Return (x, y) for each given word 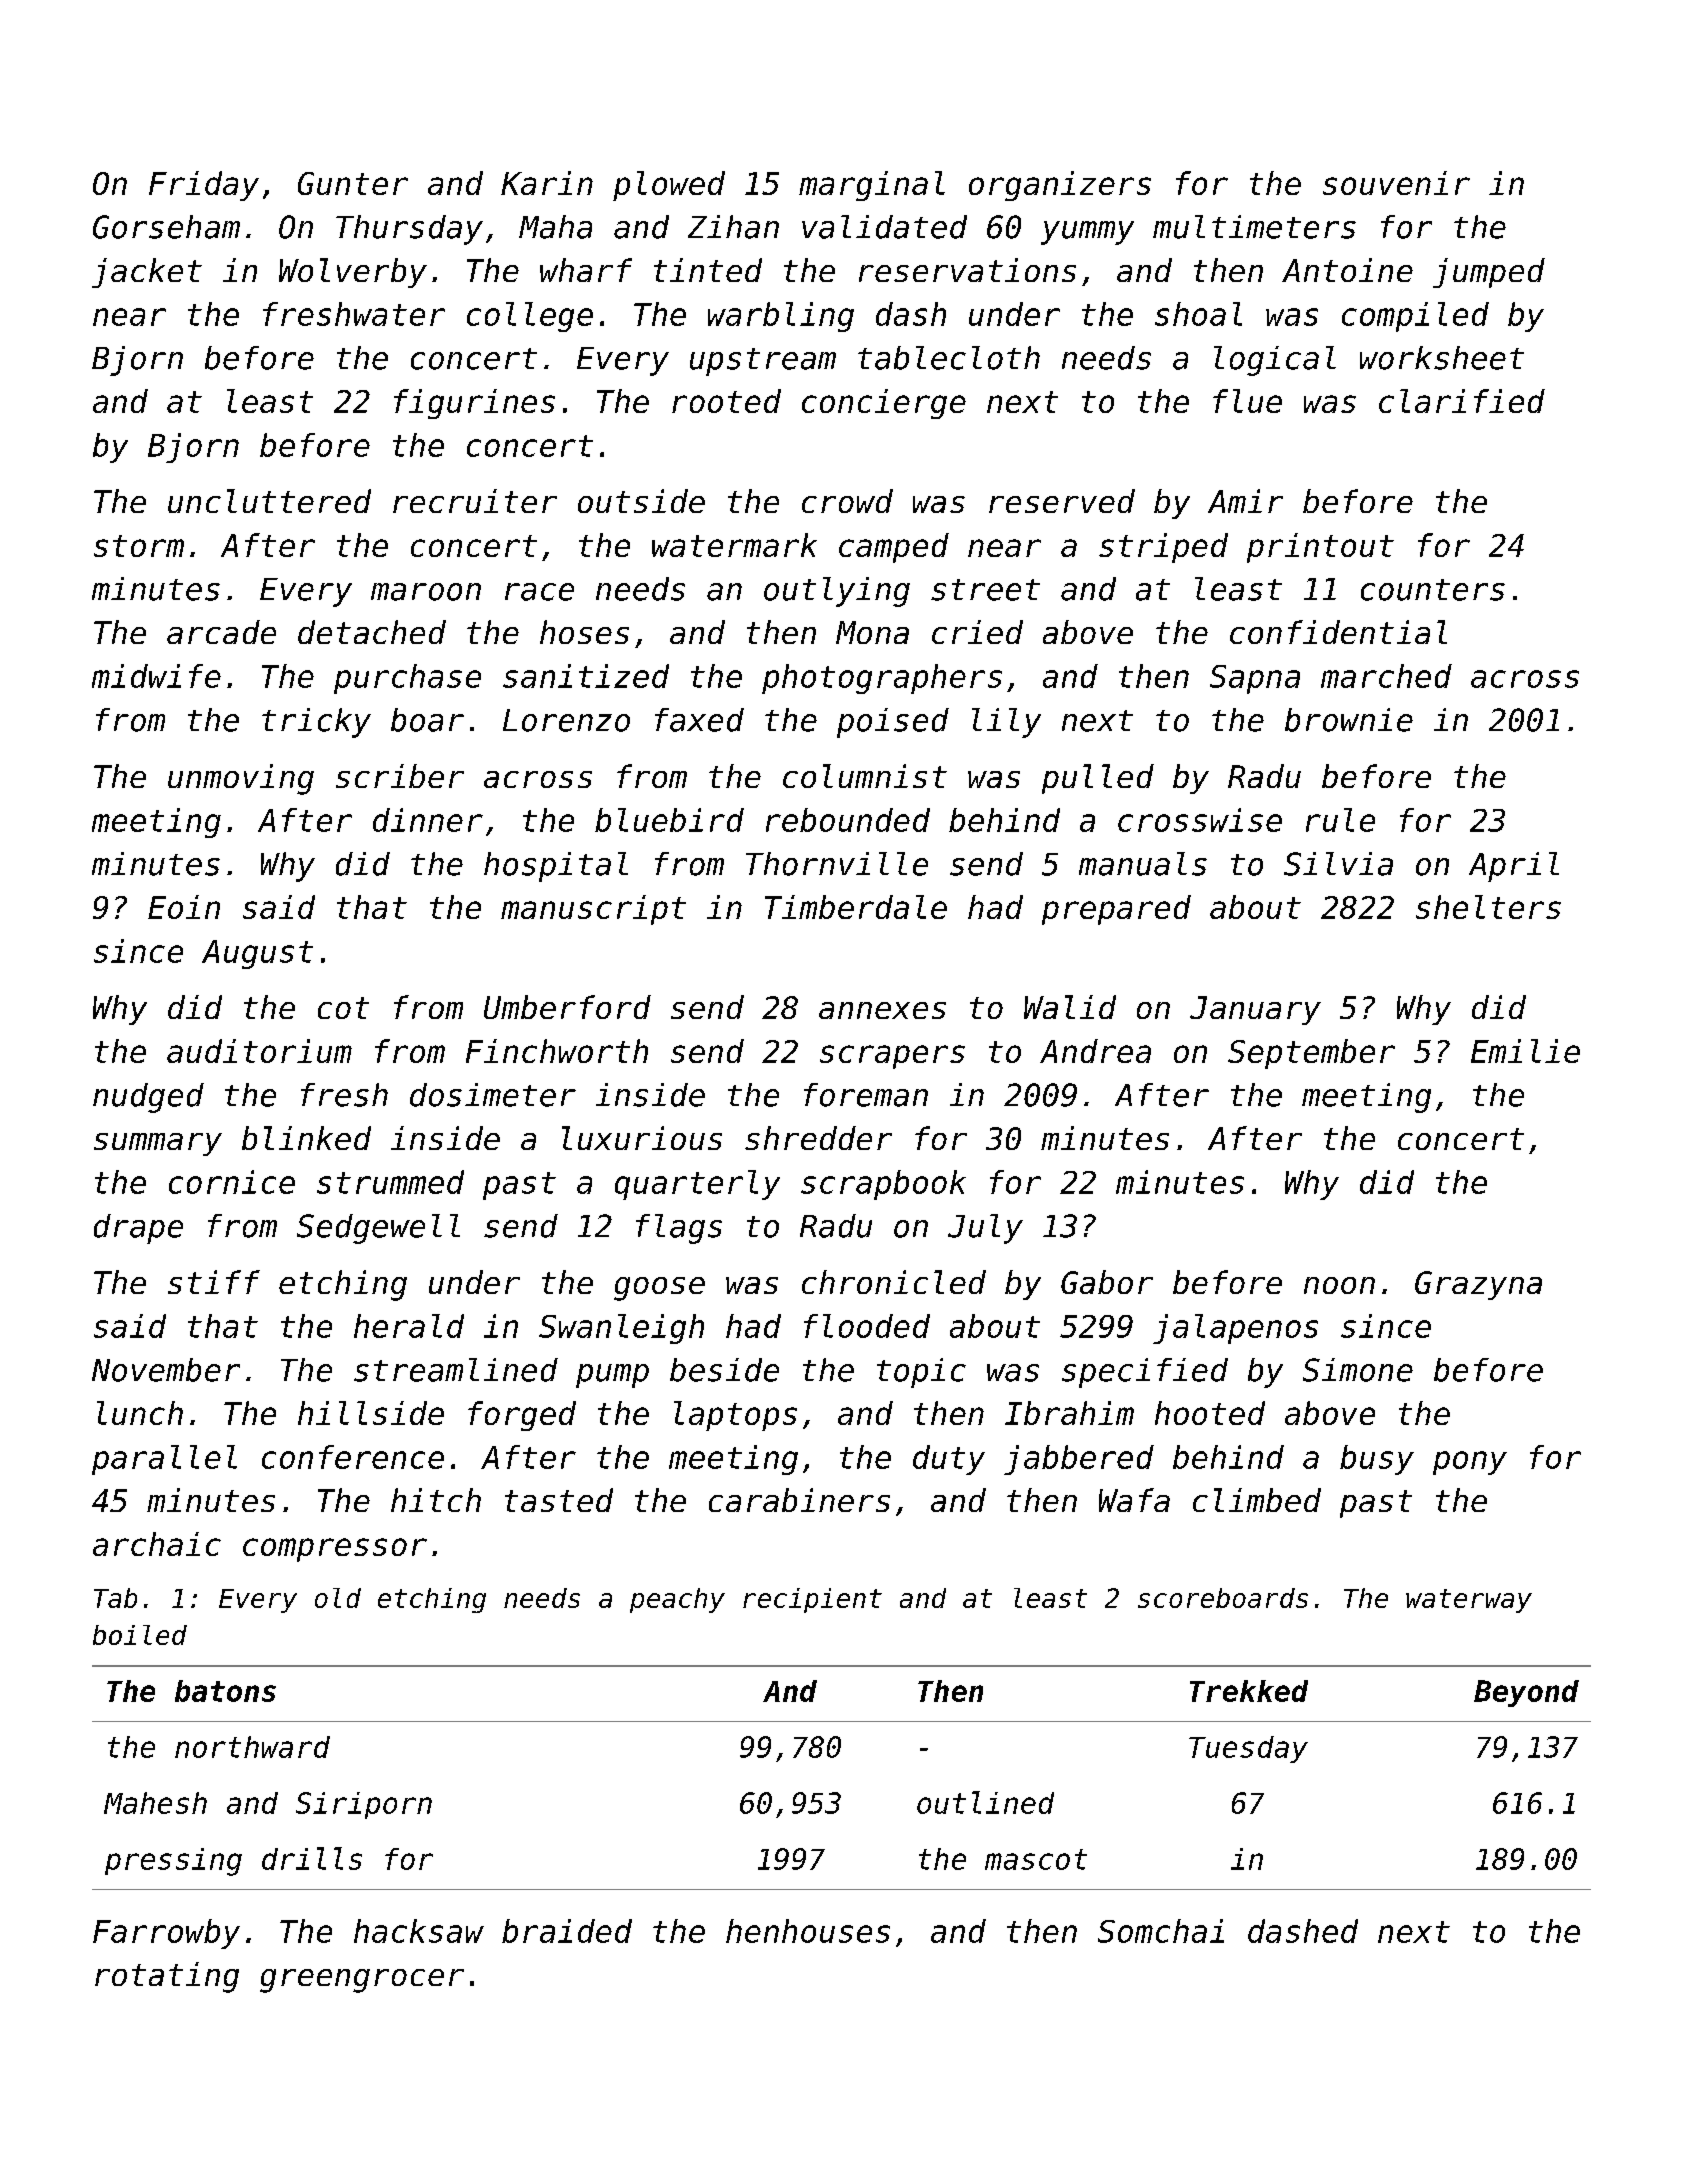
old (338, 1598)
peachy (677, 1600)
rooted (726, 401)
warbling (781, 317)
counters (1433, 590)
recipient (812, 1600)
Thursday (409, 230)
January (1255, 1010)
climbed (1257, 1500)
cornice (232, 1182)
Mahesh (155, 1803)
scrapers (892, 1057)
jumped (1489, 273)
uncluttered (269, 501)
